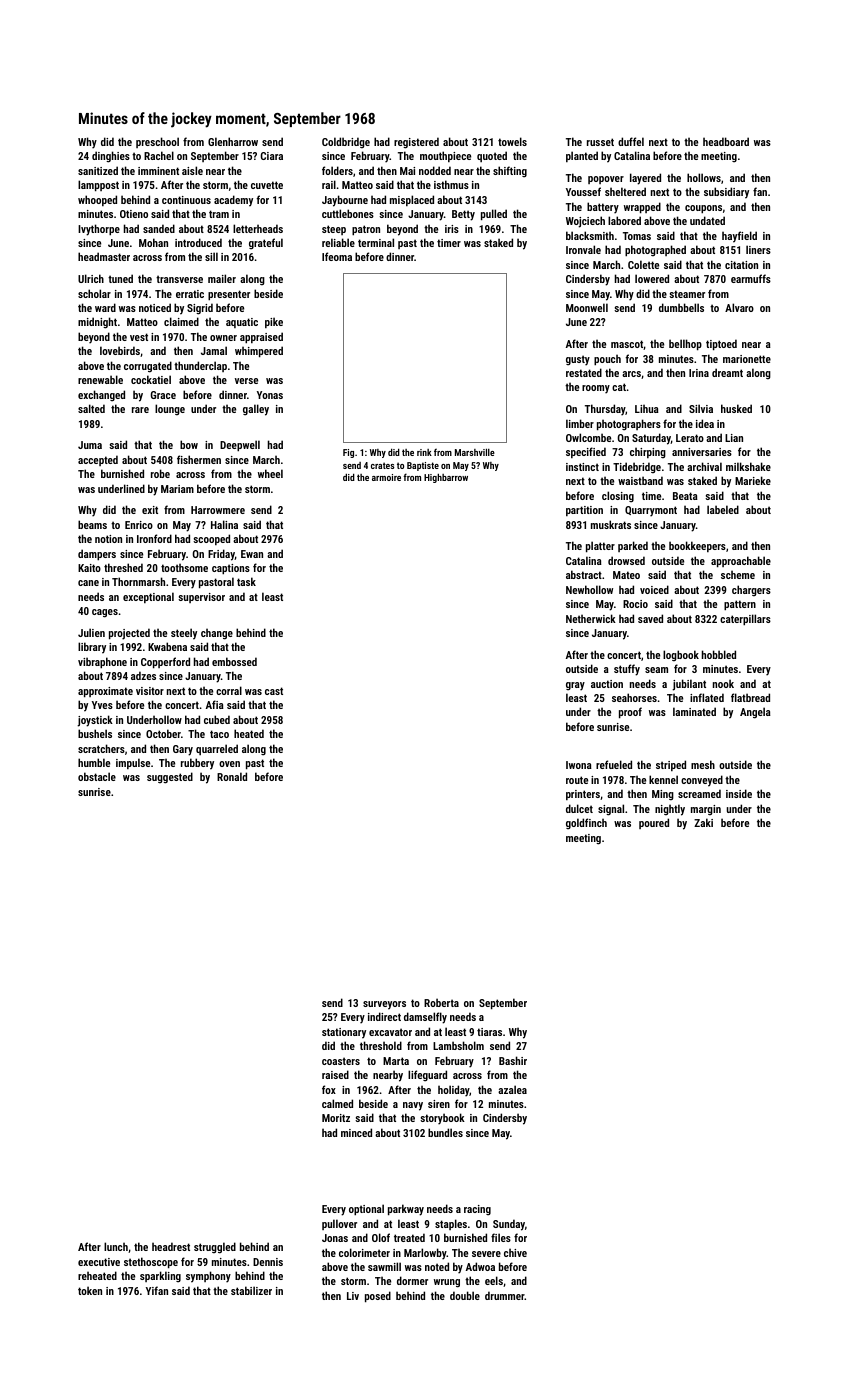  I want to click on parked, so click(633, 546).
